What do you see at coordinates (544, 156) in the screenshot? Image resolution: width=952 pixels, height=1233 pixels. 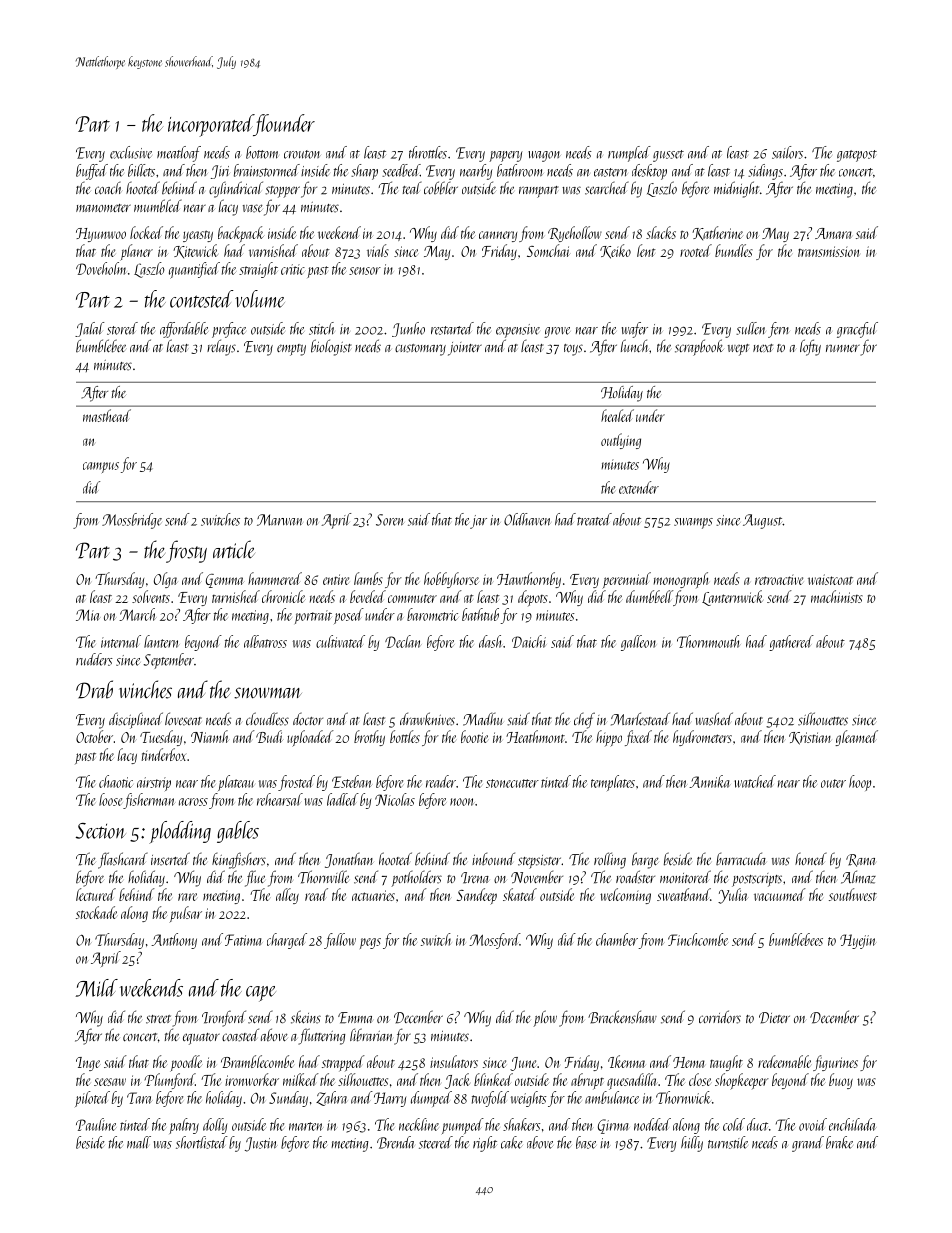 I see `wagon` at bounding box center [544, 156].
